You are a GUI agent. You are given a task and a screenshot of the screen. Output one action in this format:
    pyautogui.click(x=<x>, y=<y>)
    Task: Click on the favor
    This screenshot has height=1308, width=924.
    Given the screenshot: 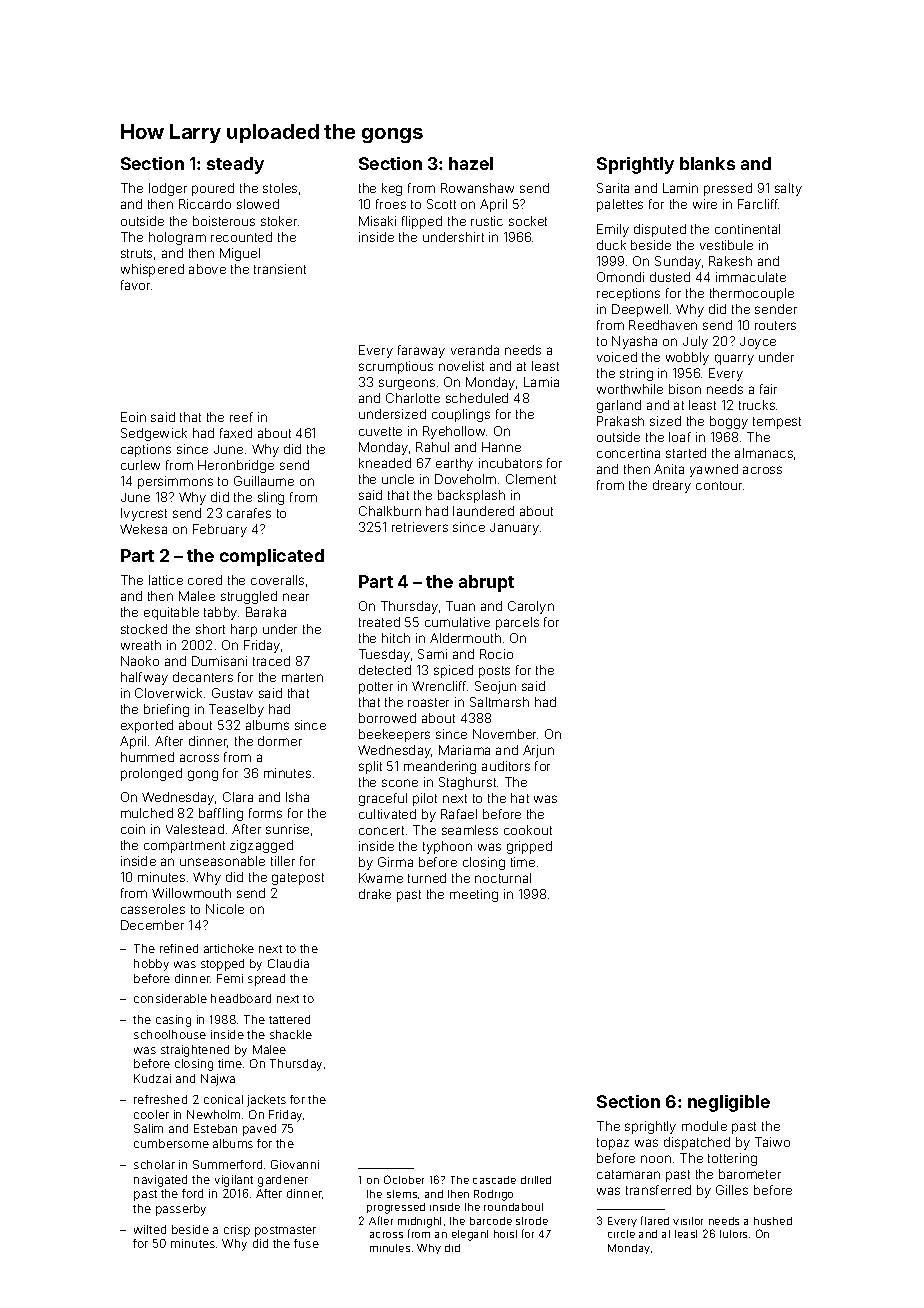 What is the action you would take?
    pyautogui.click(x=135, y=285)
